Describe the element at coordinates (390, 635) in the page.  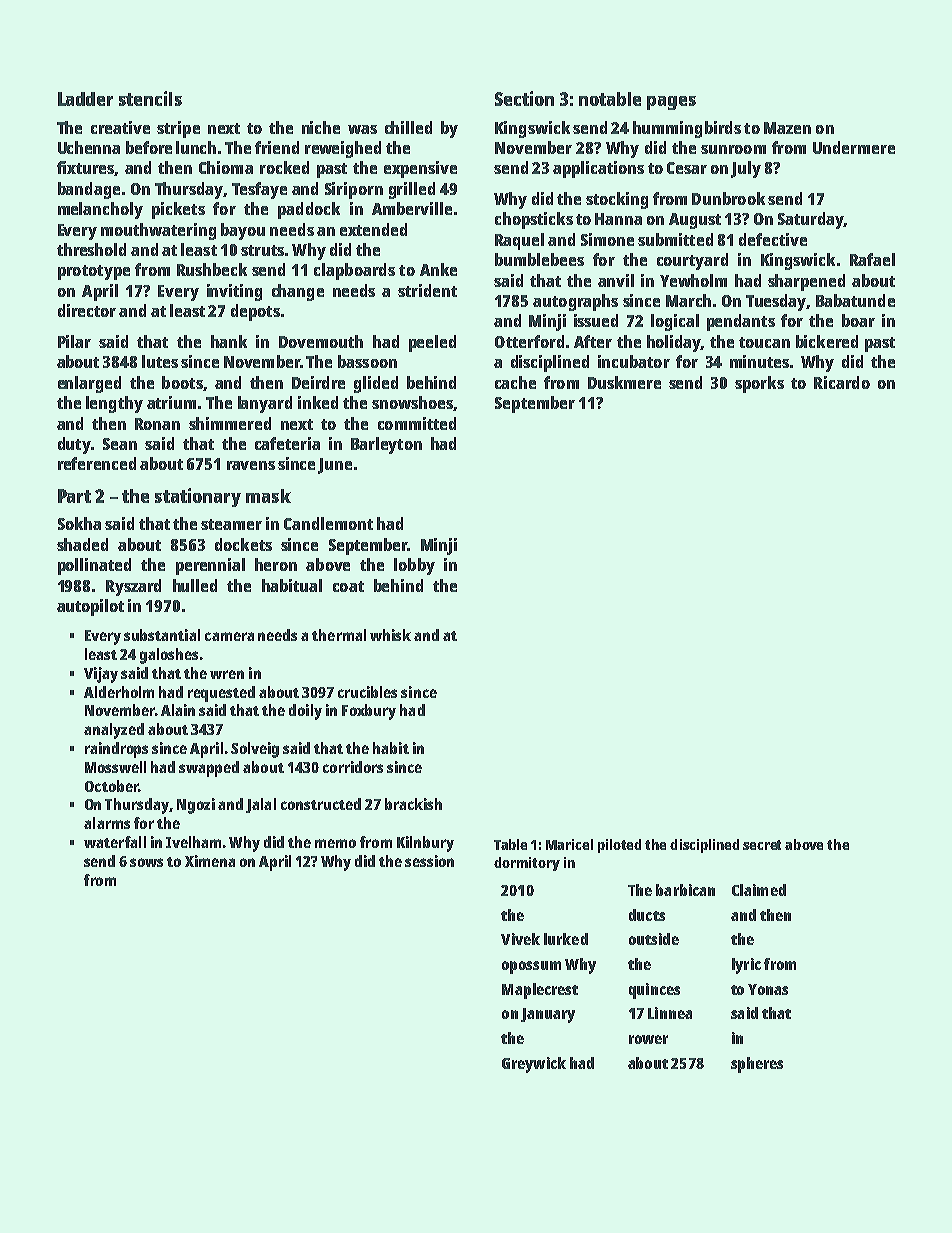
I see `whisk` at that location.
